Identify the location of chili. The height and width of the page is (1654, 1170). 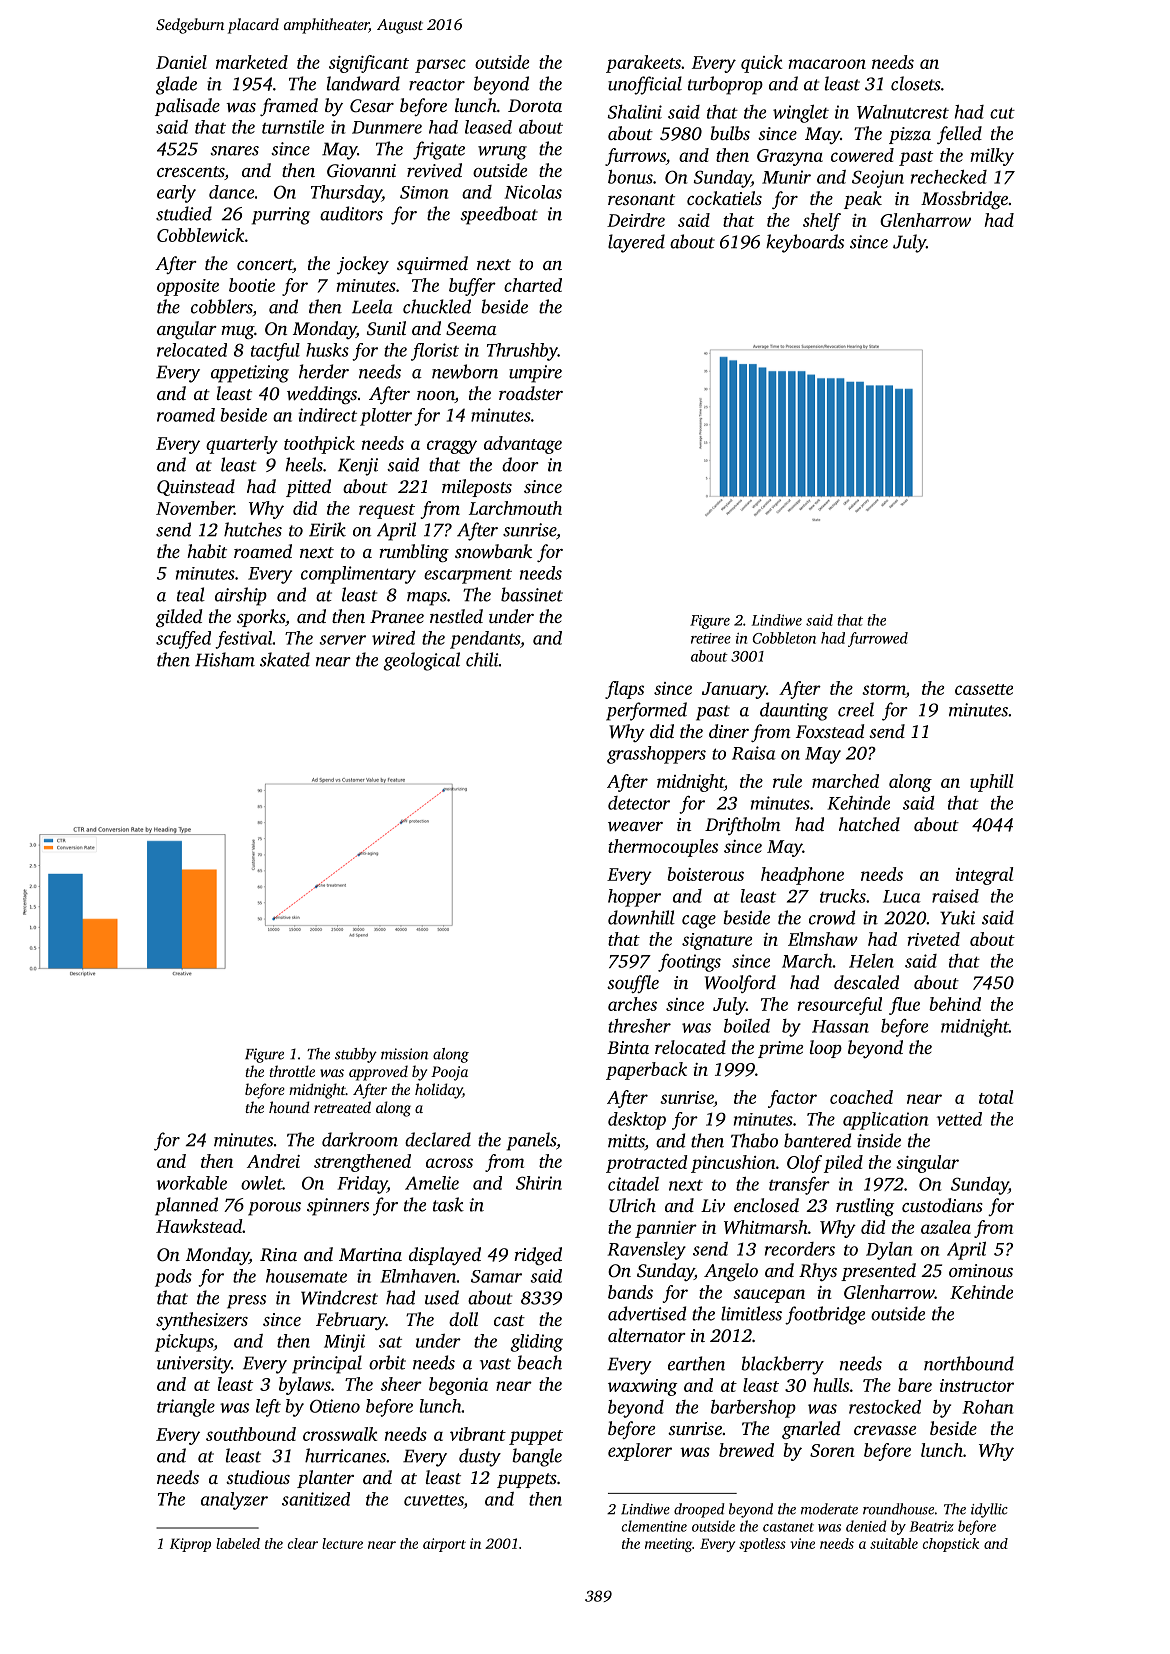
(482, 659).
